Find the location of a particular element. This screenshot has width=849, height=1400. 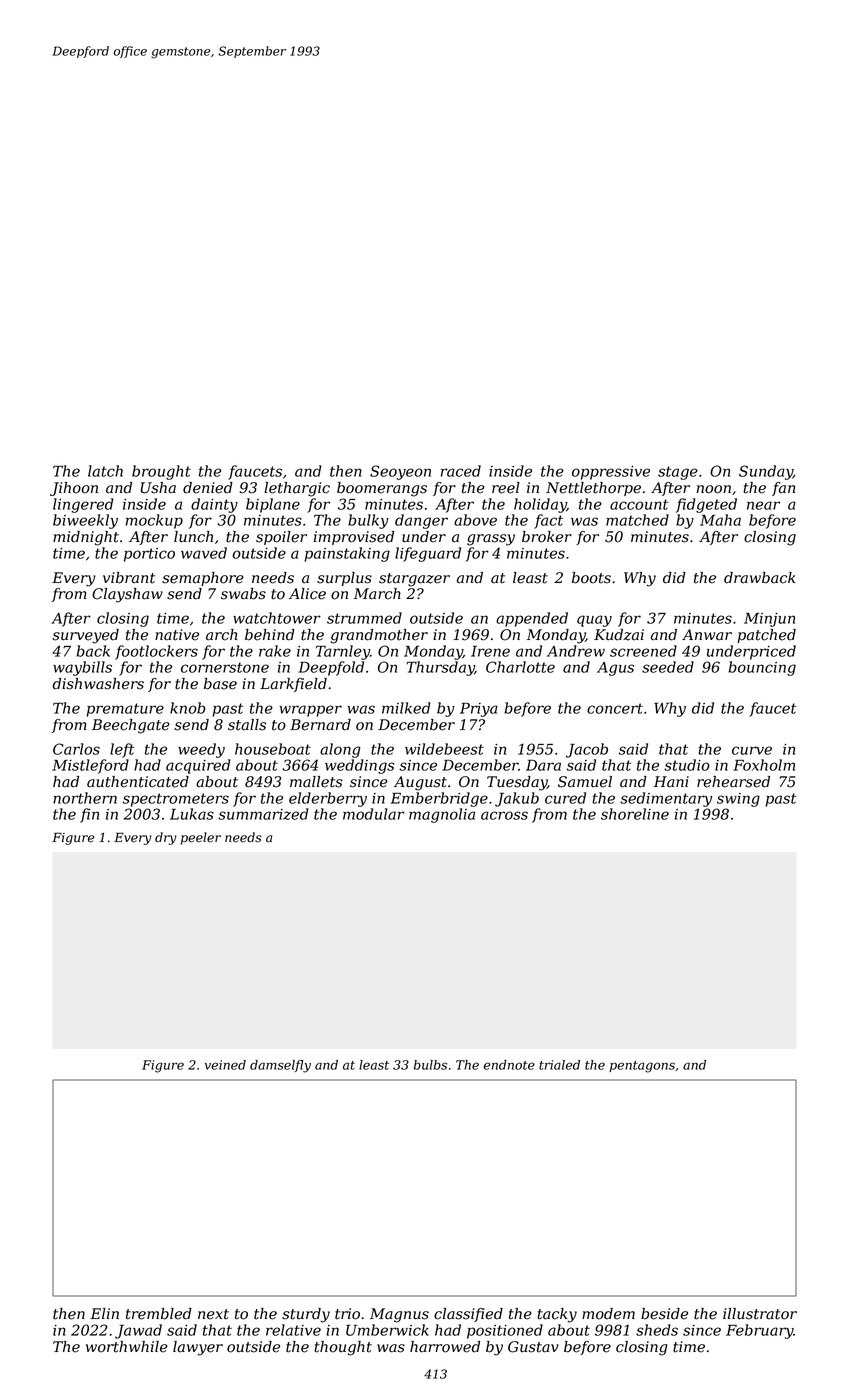

next is located at coordinates (213, 1314).
